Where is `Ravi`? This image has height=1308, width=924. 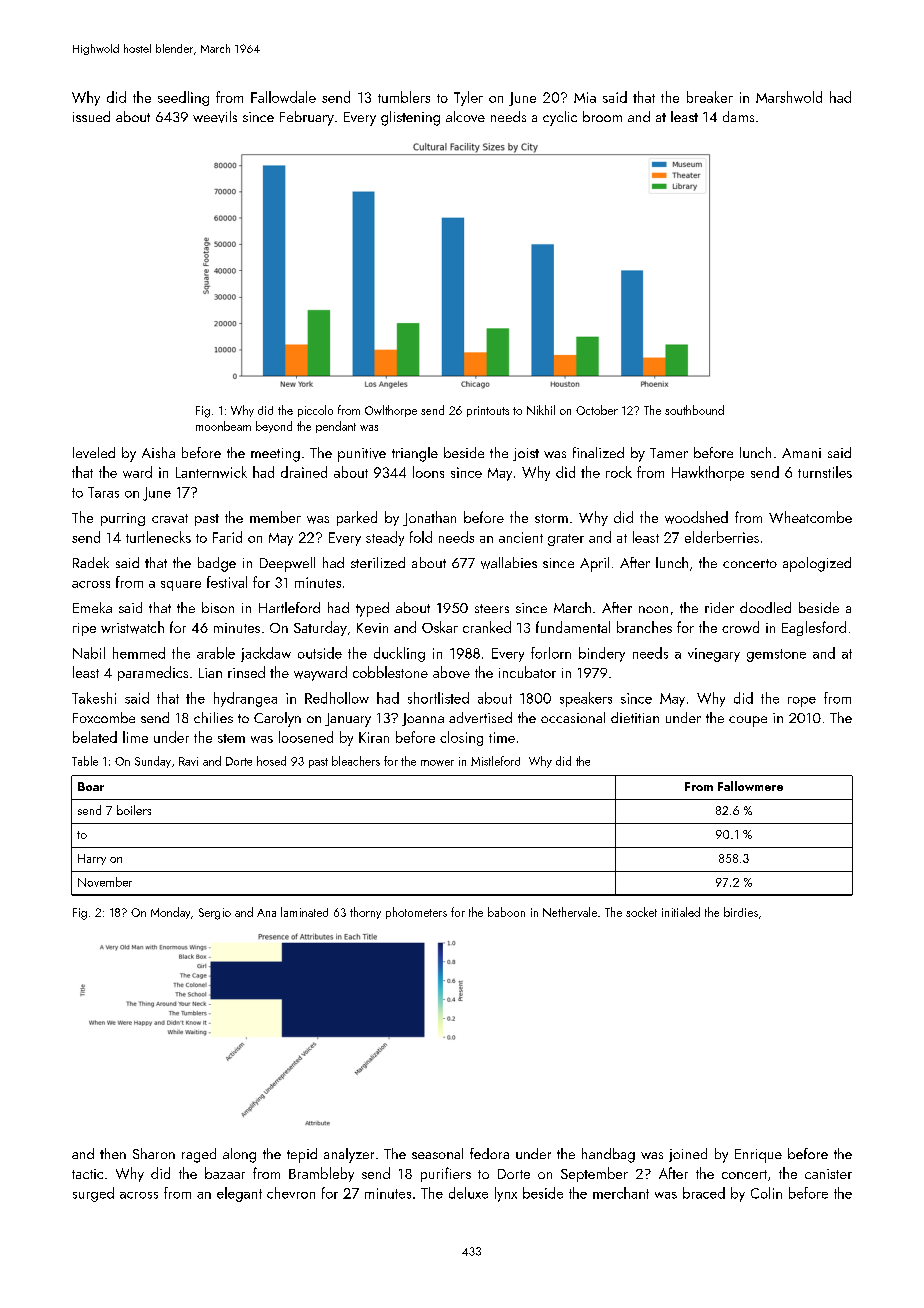 Ravi is located at coordinates (188, 761).
